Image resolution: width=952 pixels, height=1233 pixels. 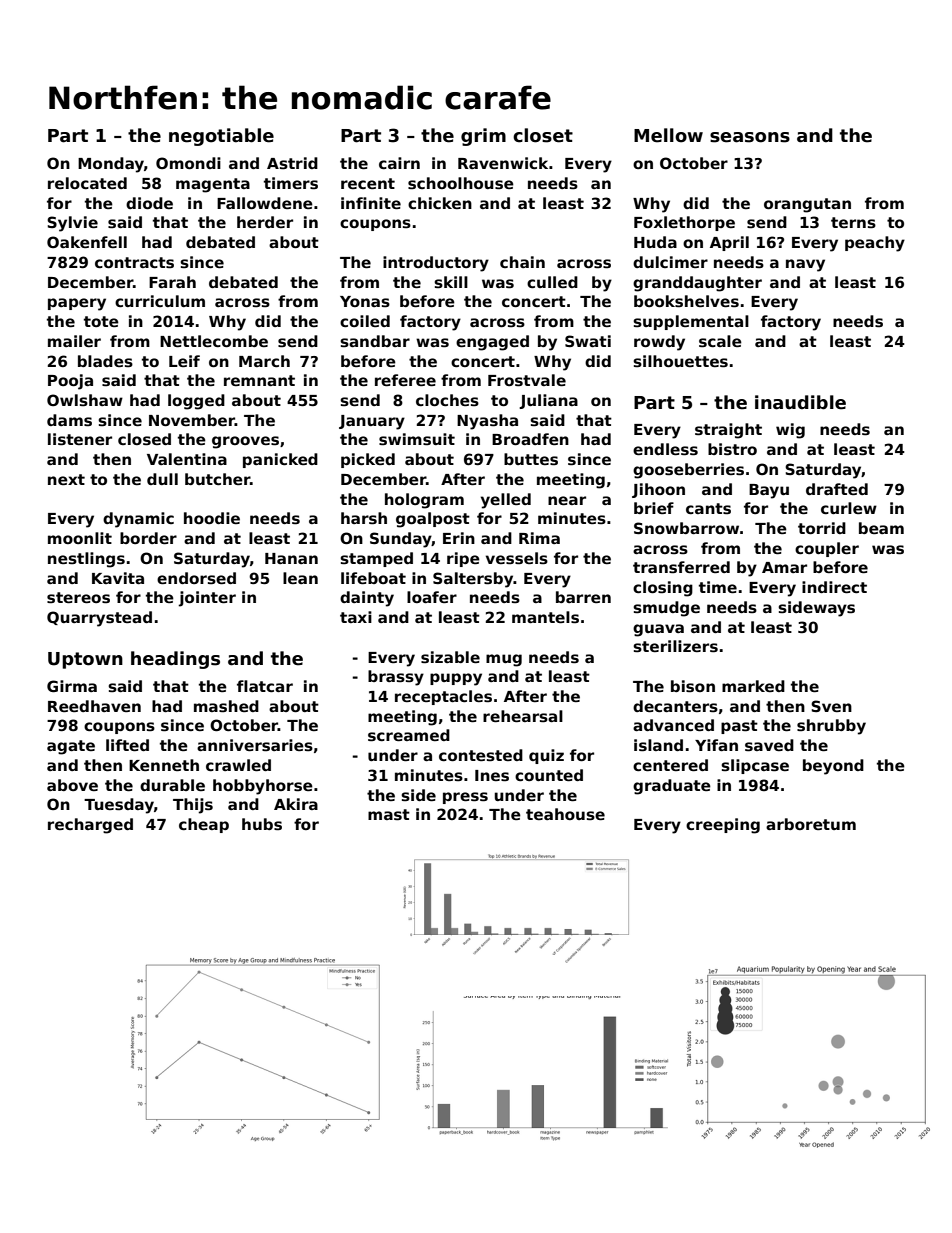 I want to click on negotiable, so click(x=221, y=137).
